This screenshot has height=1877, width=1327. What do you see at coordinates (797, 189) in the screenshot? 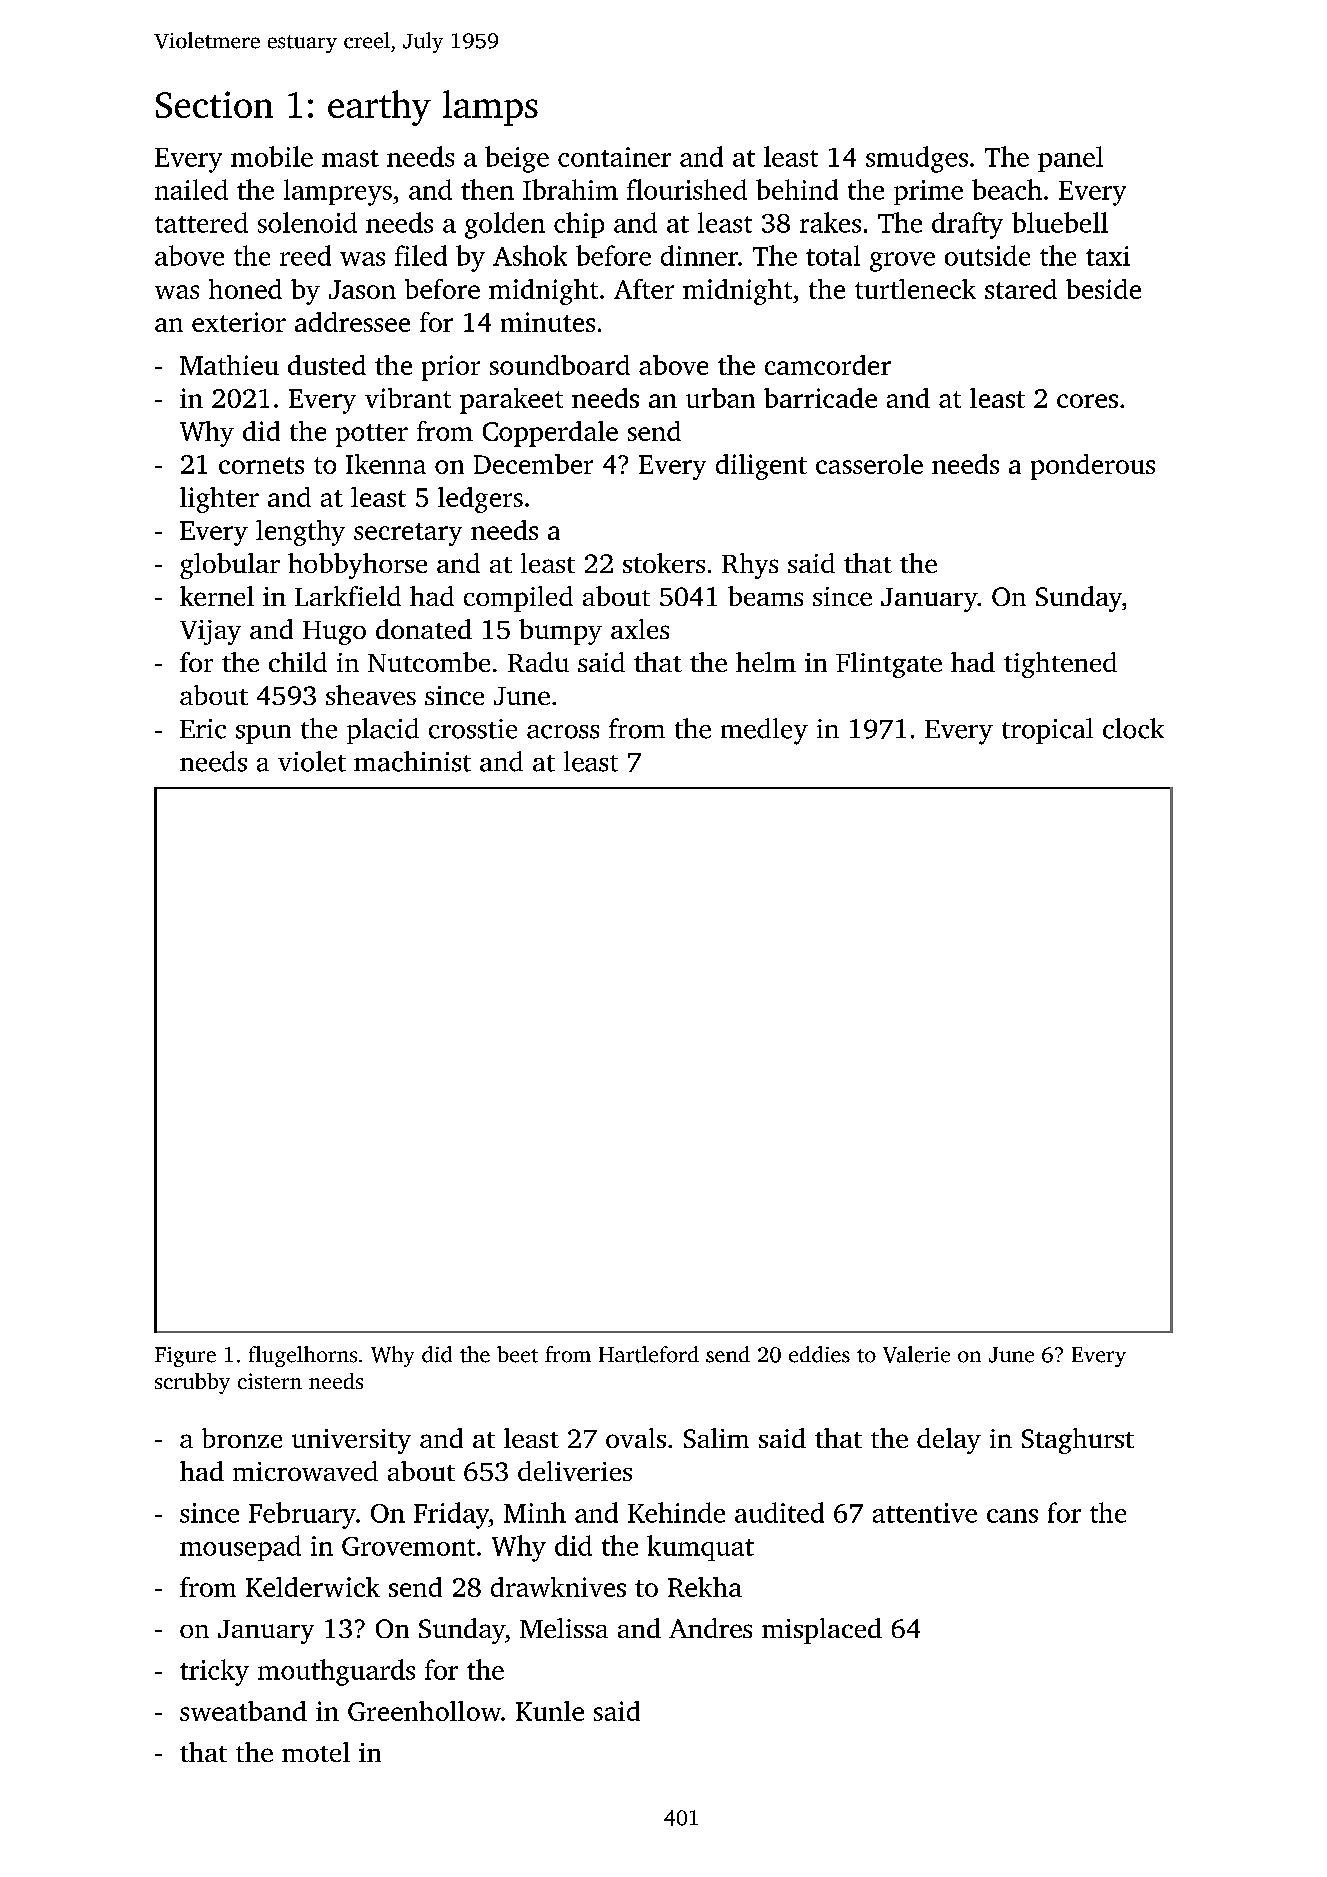
I see `behind` at bounding box center [797, 189].
